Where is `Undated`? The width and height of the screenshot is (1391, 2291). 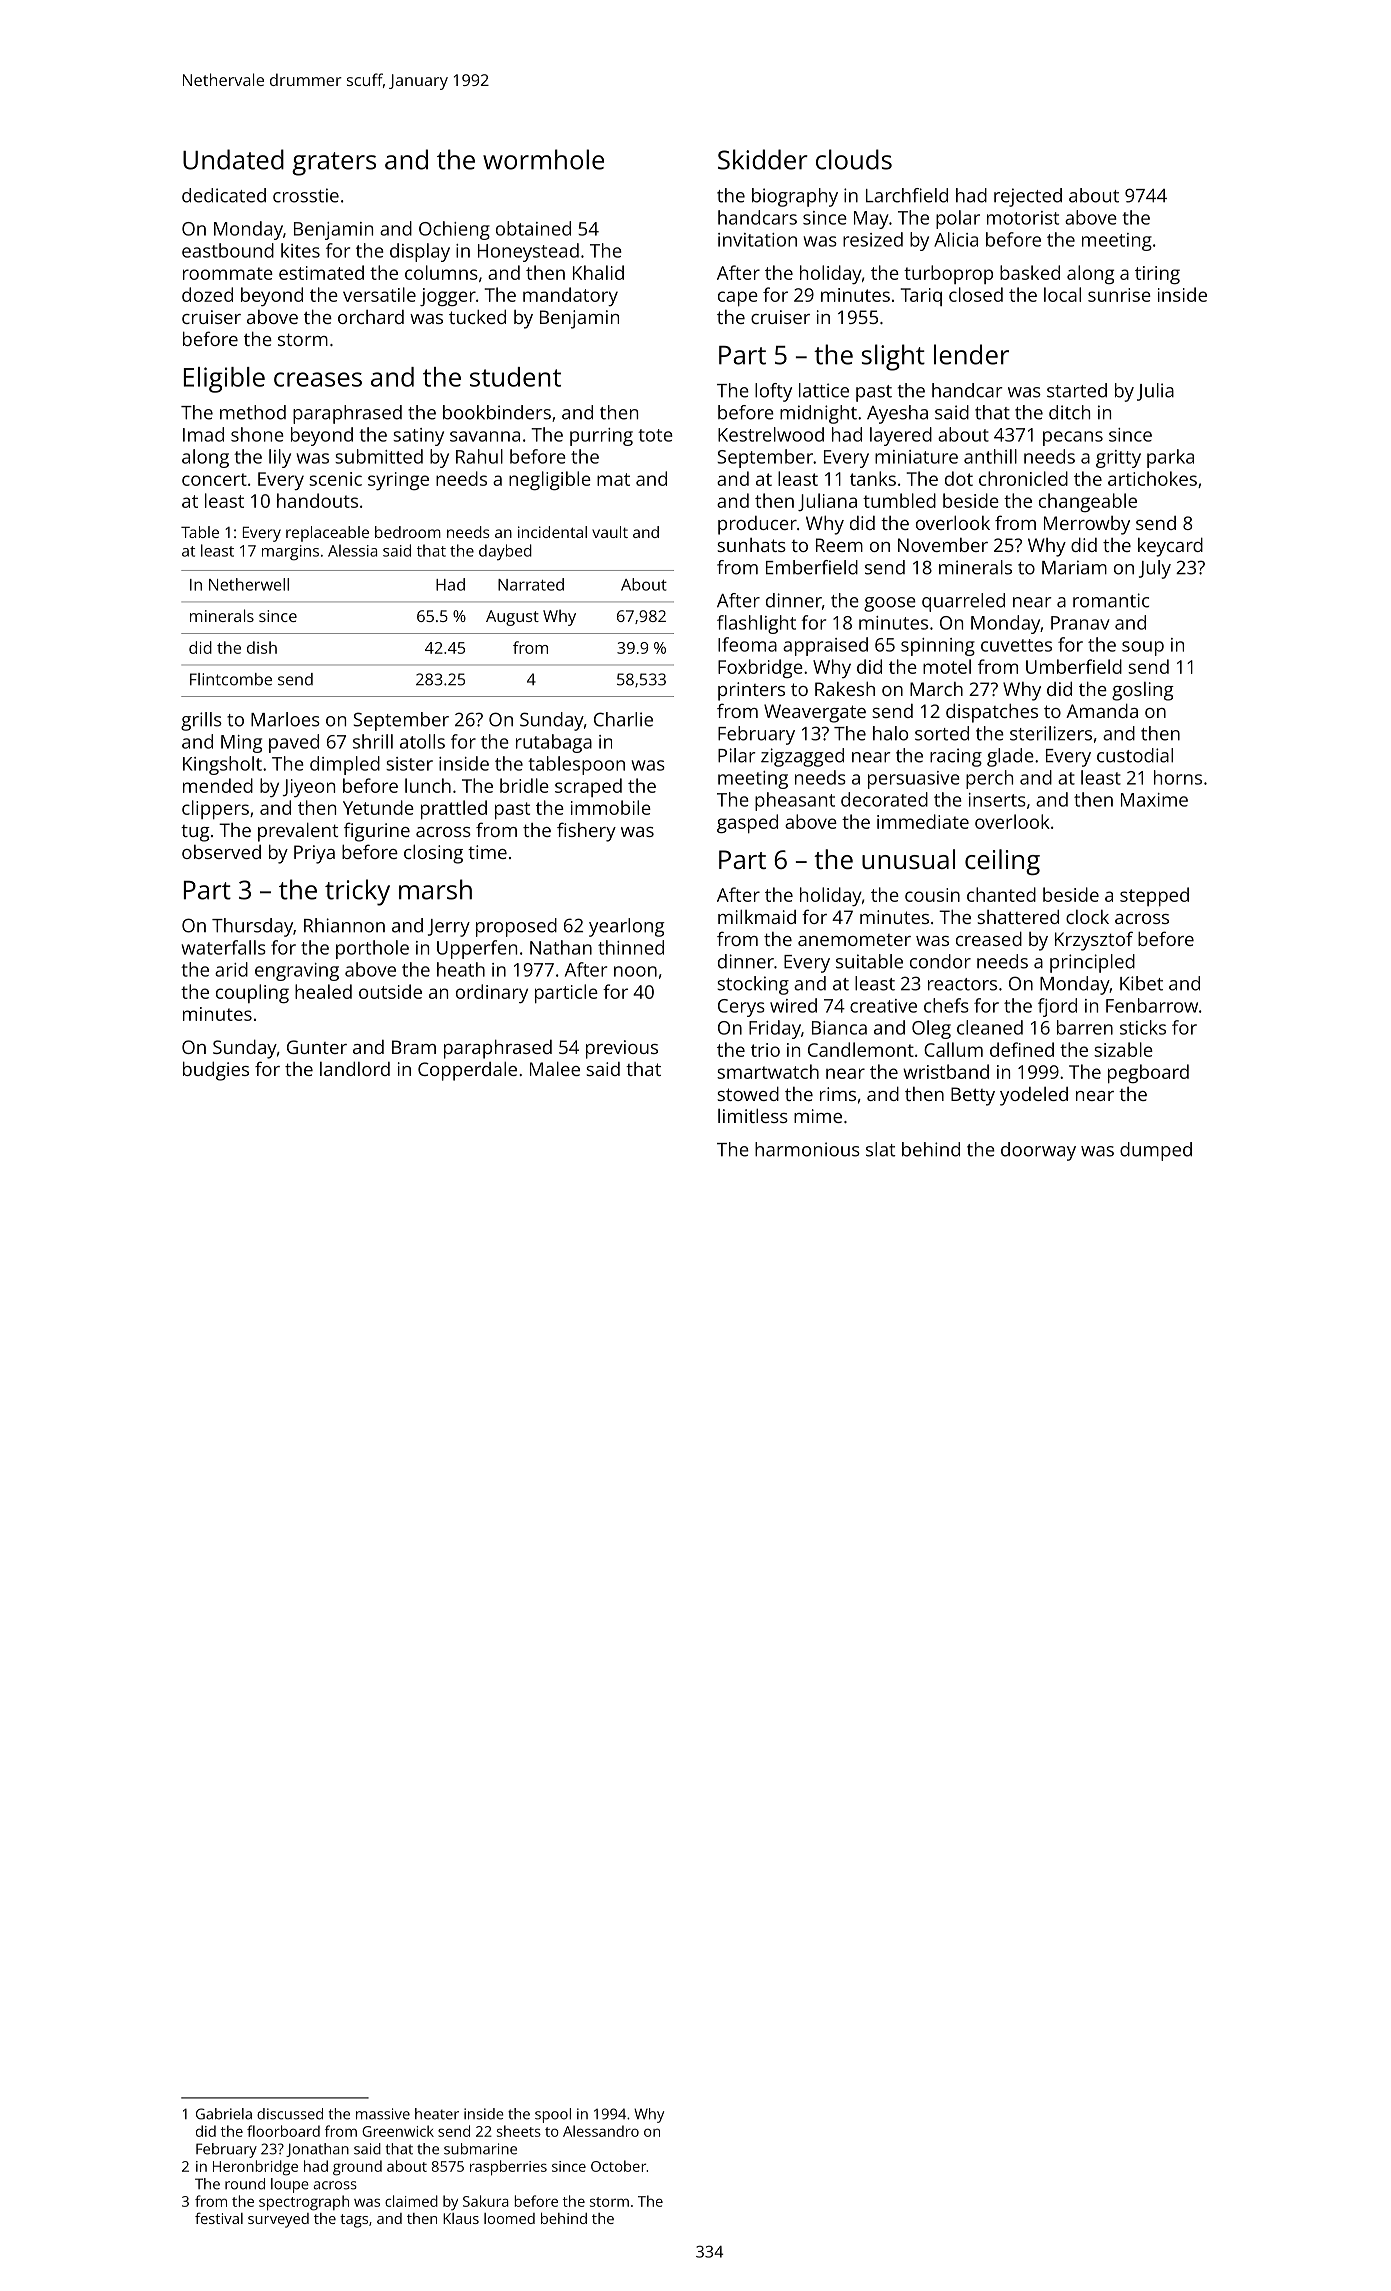 Undated is located at coordinates (233, 159).
